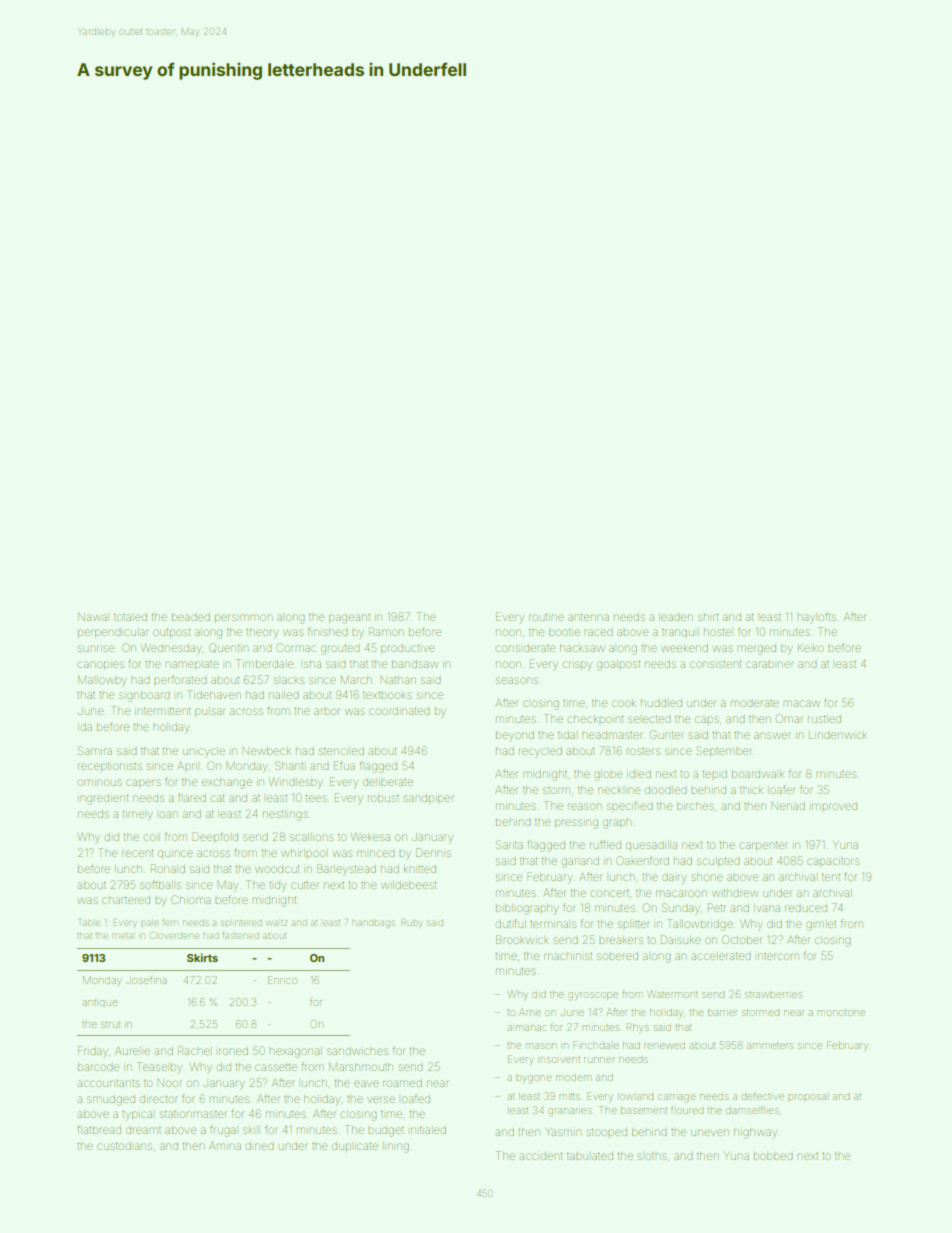  I want to click on globe, so click(608, 775).
